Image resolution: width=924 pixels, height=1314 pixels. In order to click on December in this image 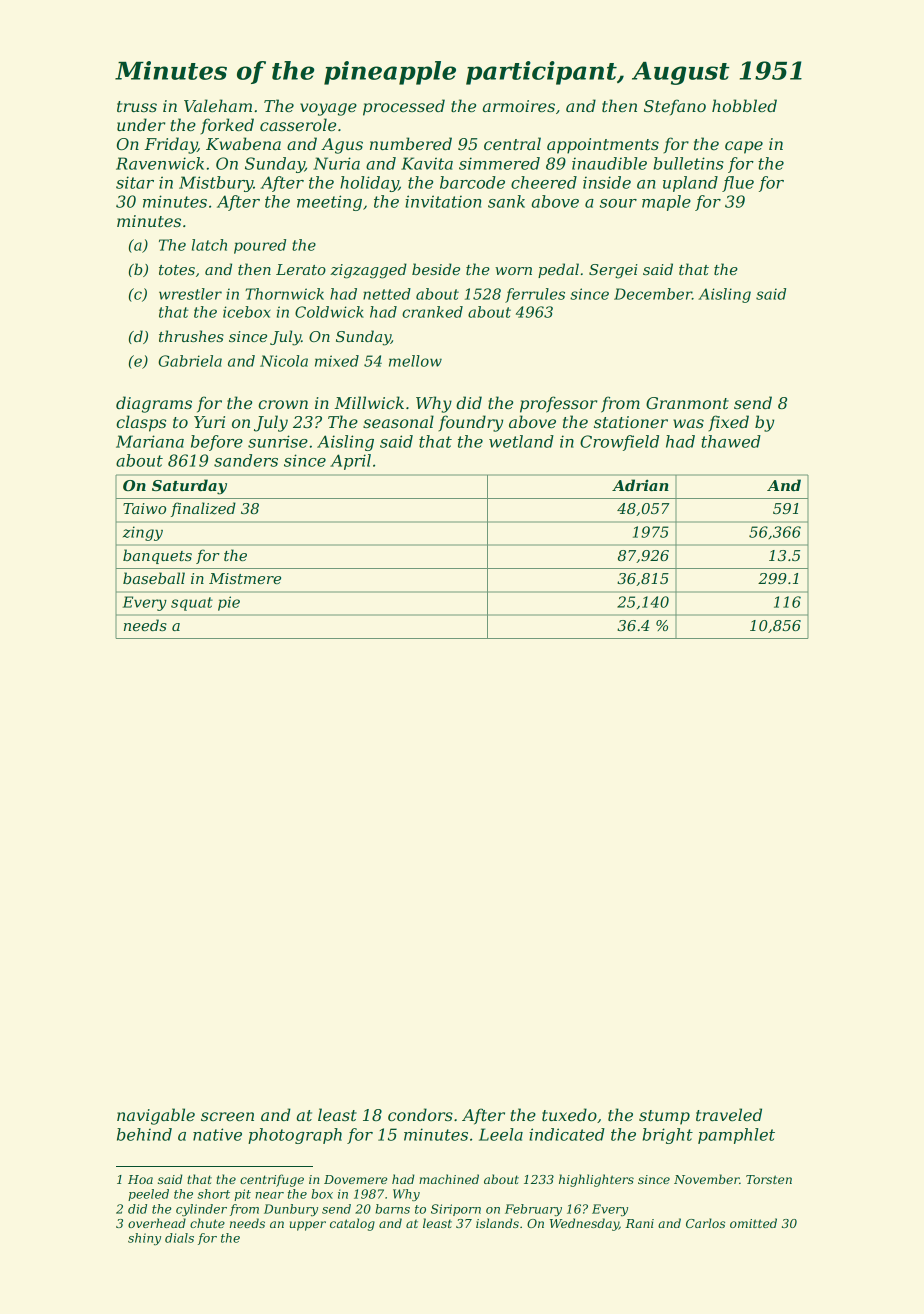, I will do `click(653, 294)`.
